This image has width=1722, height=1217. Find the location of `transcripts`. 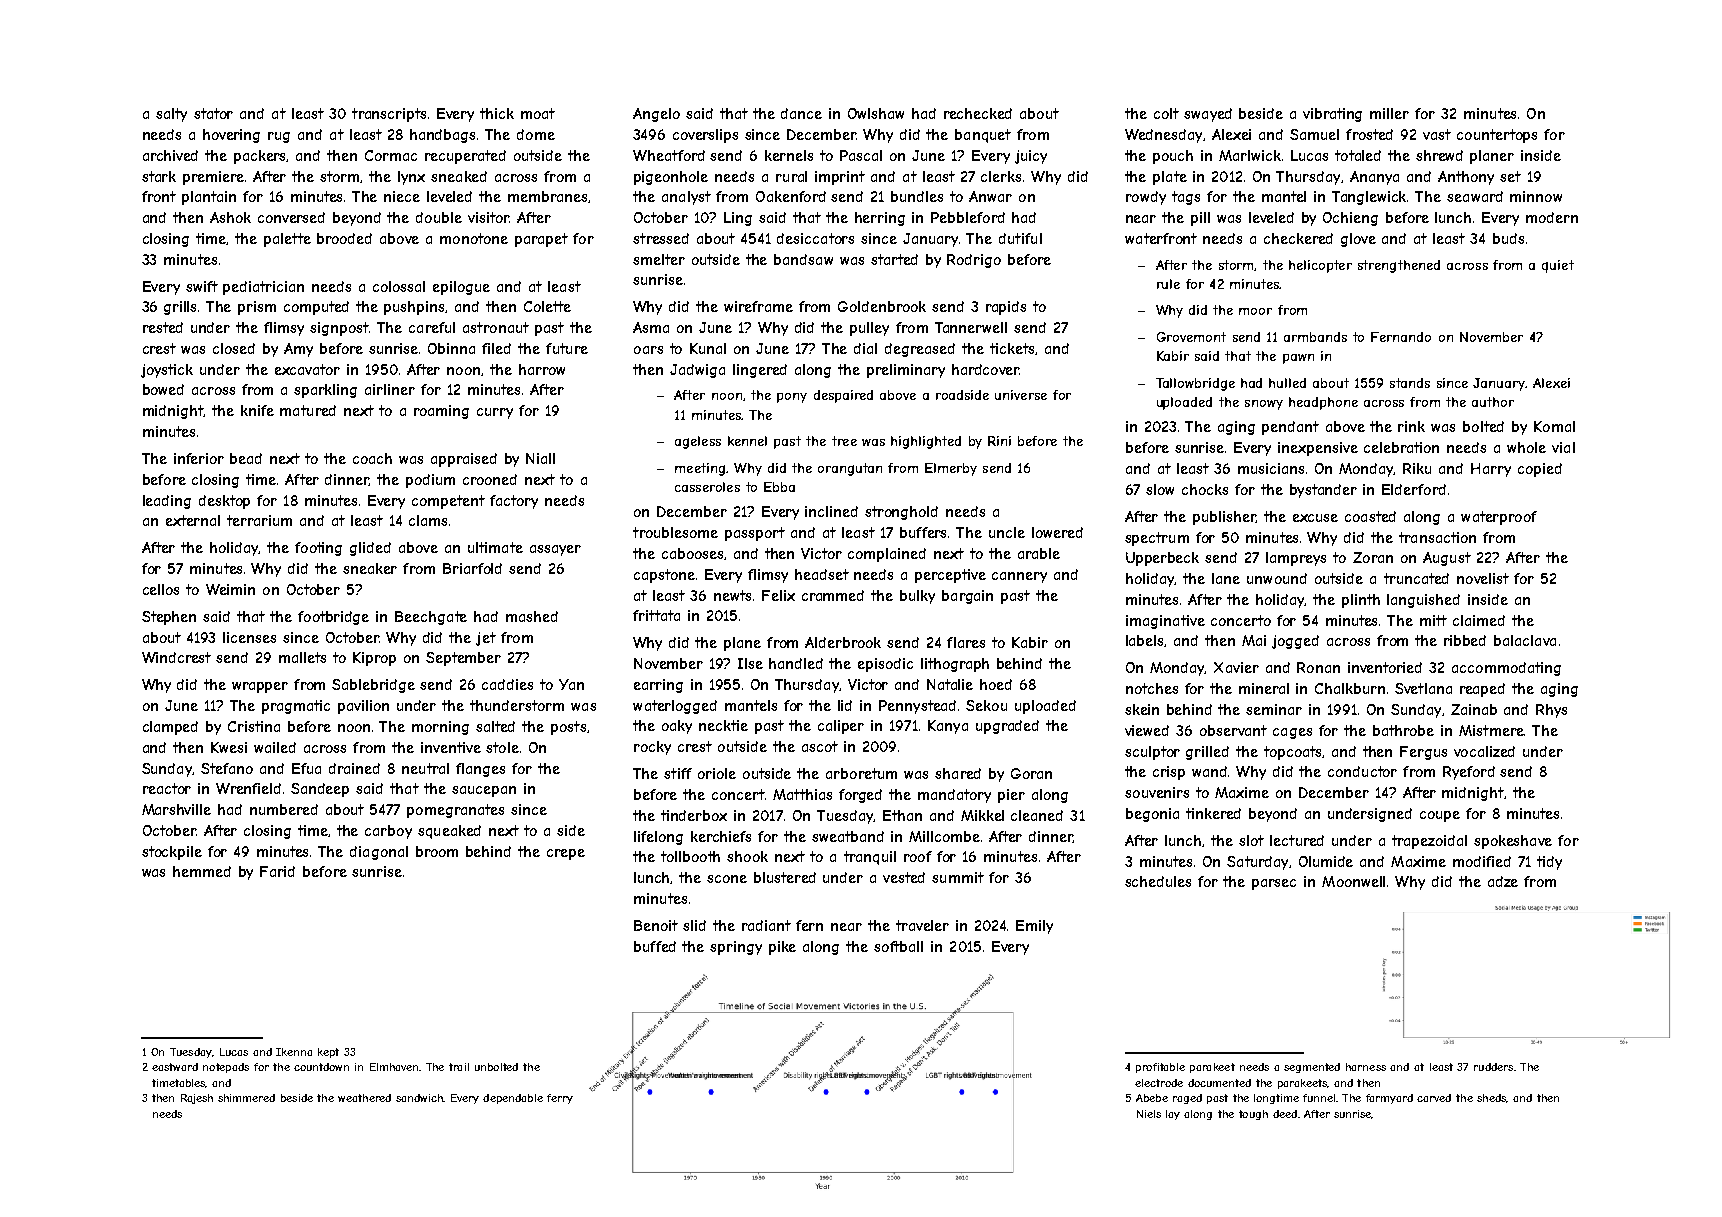

transcripts is located at coordinates (389, 115).
